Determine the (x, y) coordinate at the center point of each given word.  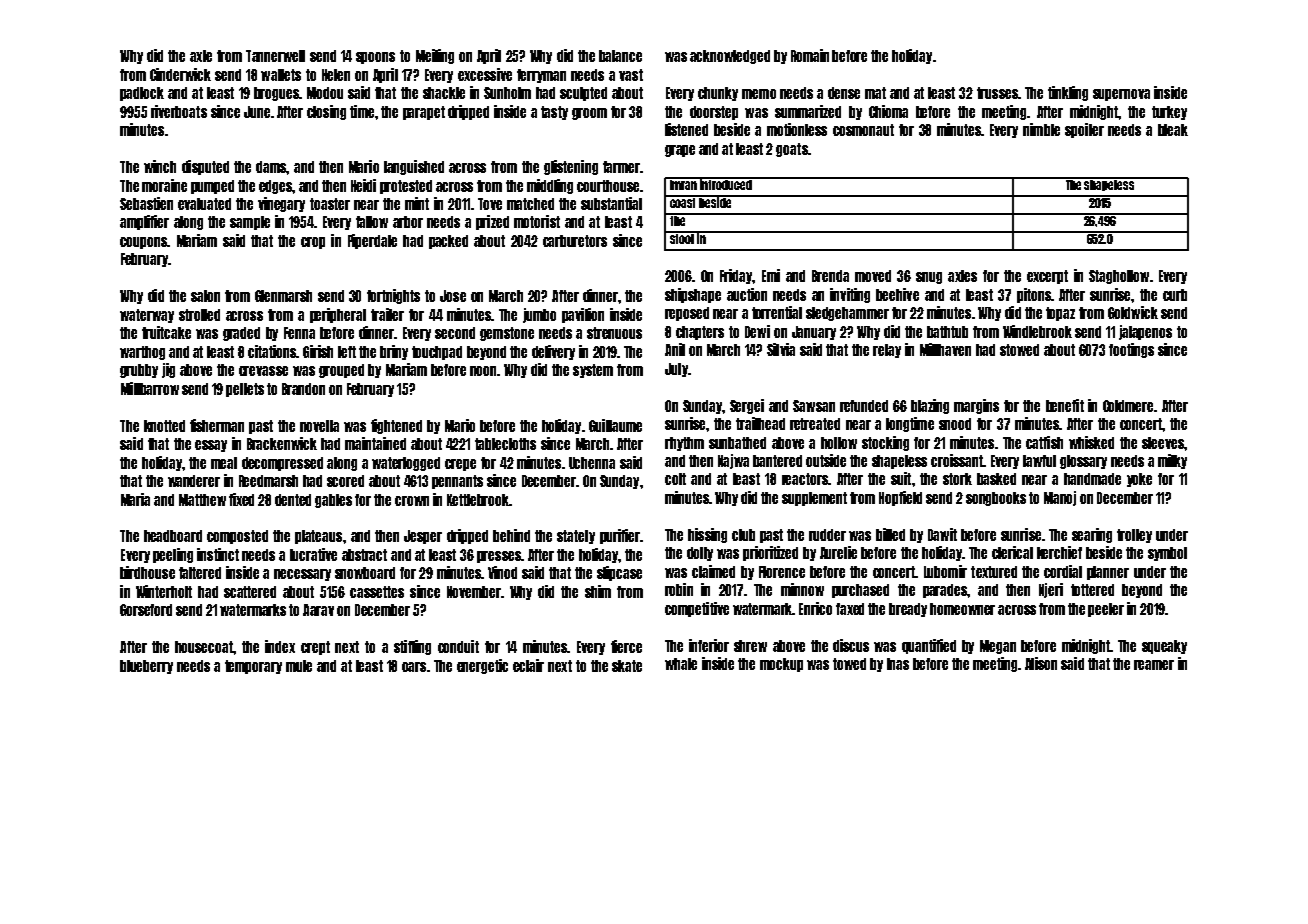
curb (1175, 295)
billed (890, 534)
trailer (387, 314)
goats (792, 150)
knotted (164, 426)
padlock (142, 94)
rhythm (684, 444)
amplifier (144, 222)
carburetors (575, 241)
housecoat (204, 647)
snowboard (365, 573)
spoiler (1084, 130)
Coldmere (1128, 406)
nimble (1041, 129)
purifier (620, 536)
